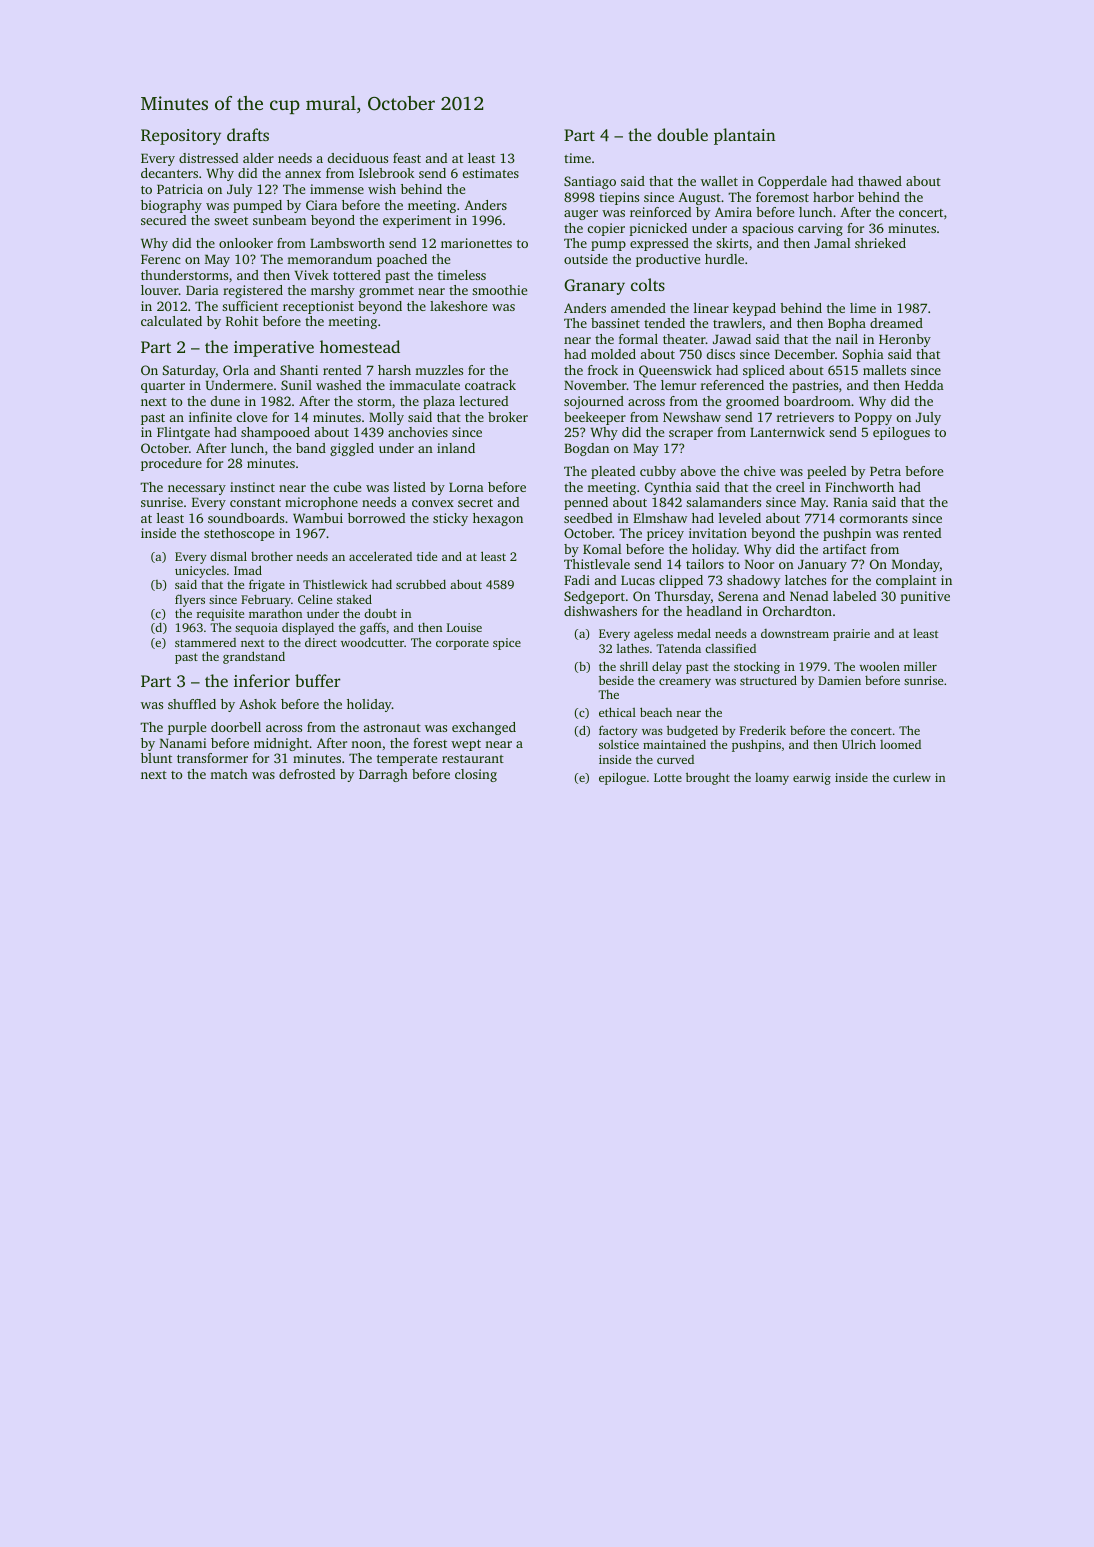 The image size is (1094, 1547). I want to click on Hedda, so click(924, 385).
